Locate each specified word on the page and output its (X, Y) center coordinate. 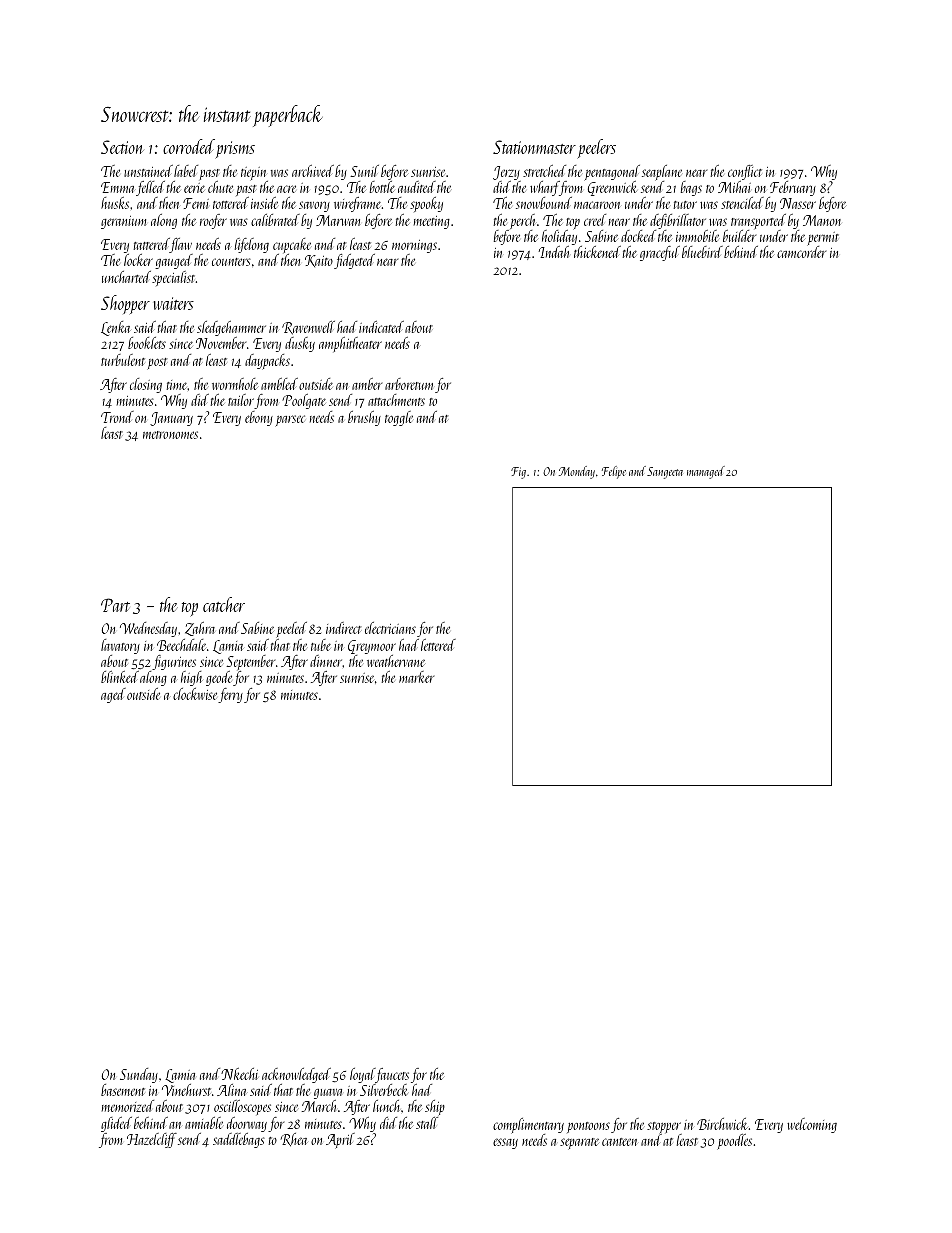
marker (416, 677)
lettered (438, 645)
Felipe (614, 472)
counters (231, 262)
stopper (664, 1128)
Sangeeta (665, 473)
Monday (577, 472)
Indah (554, 252)
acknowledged (296, 1075)
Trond (117, 417)
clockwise (195, 694)
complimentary (528, 1126)
